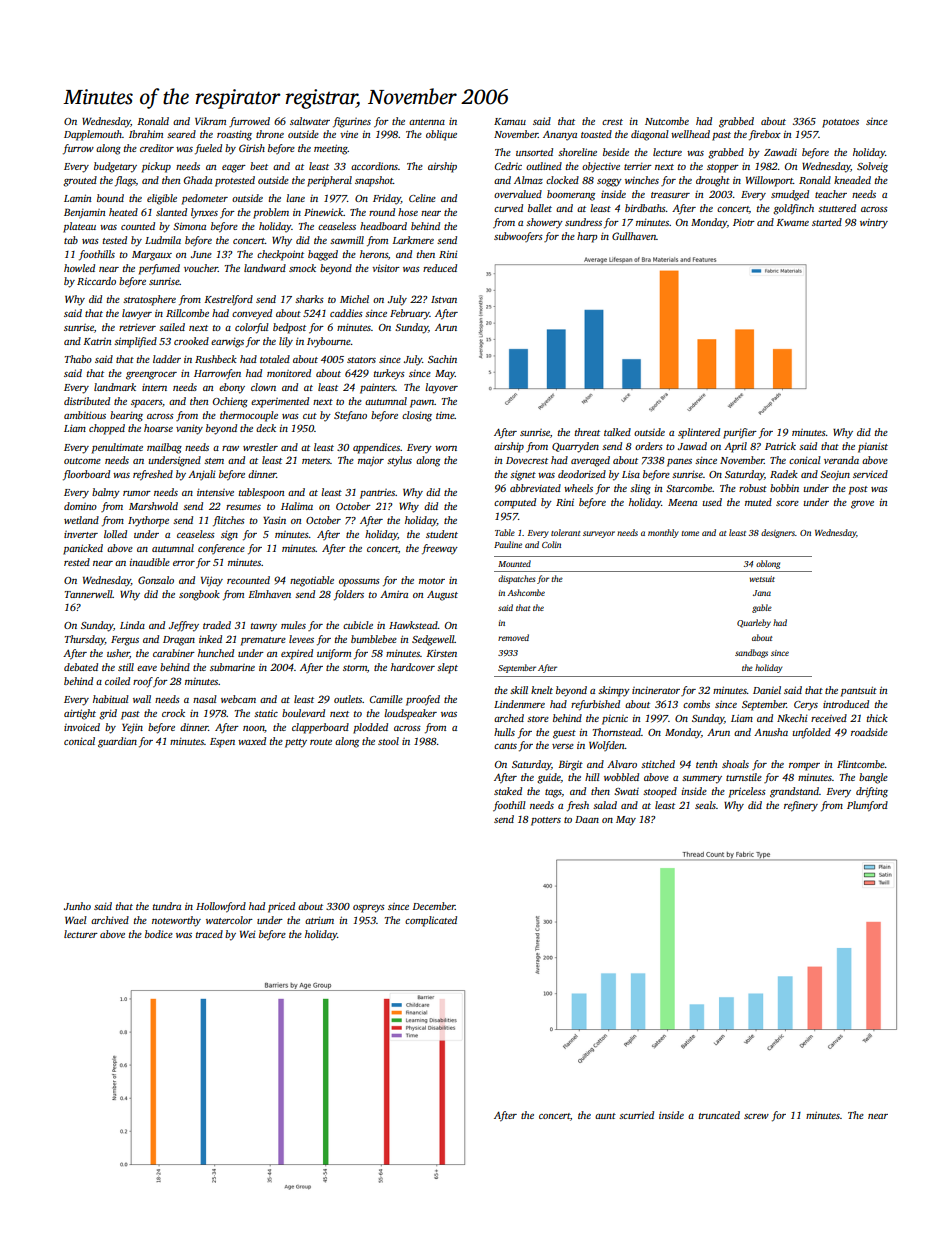 This image has width=952, height=1233. Describe the element at coordinates (705, 805) in the image. I see `seals` at that location.
